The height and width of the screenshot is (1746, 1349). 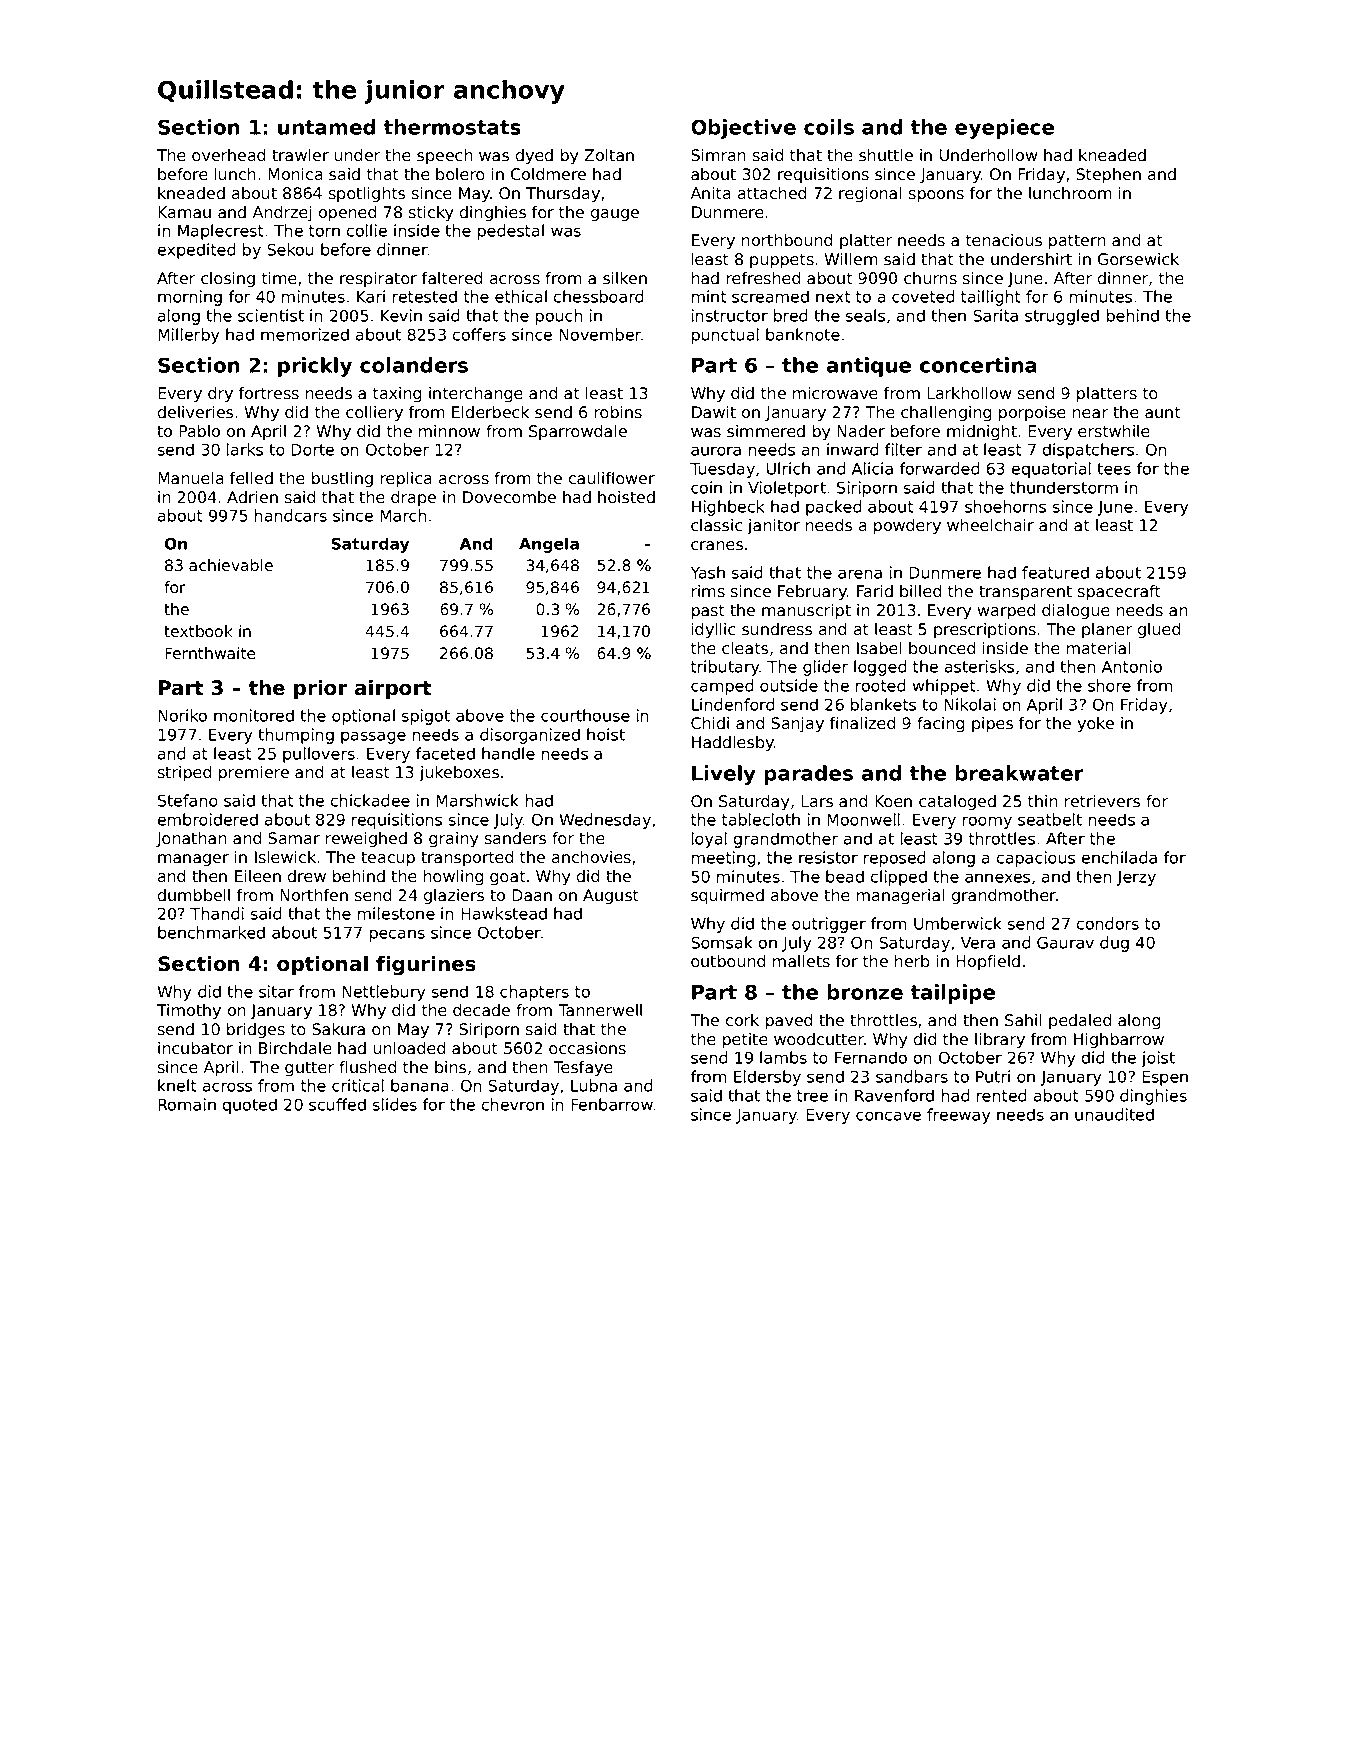 I want to click on November, so click(x=600, y=334).
